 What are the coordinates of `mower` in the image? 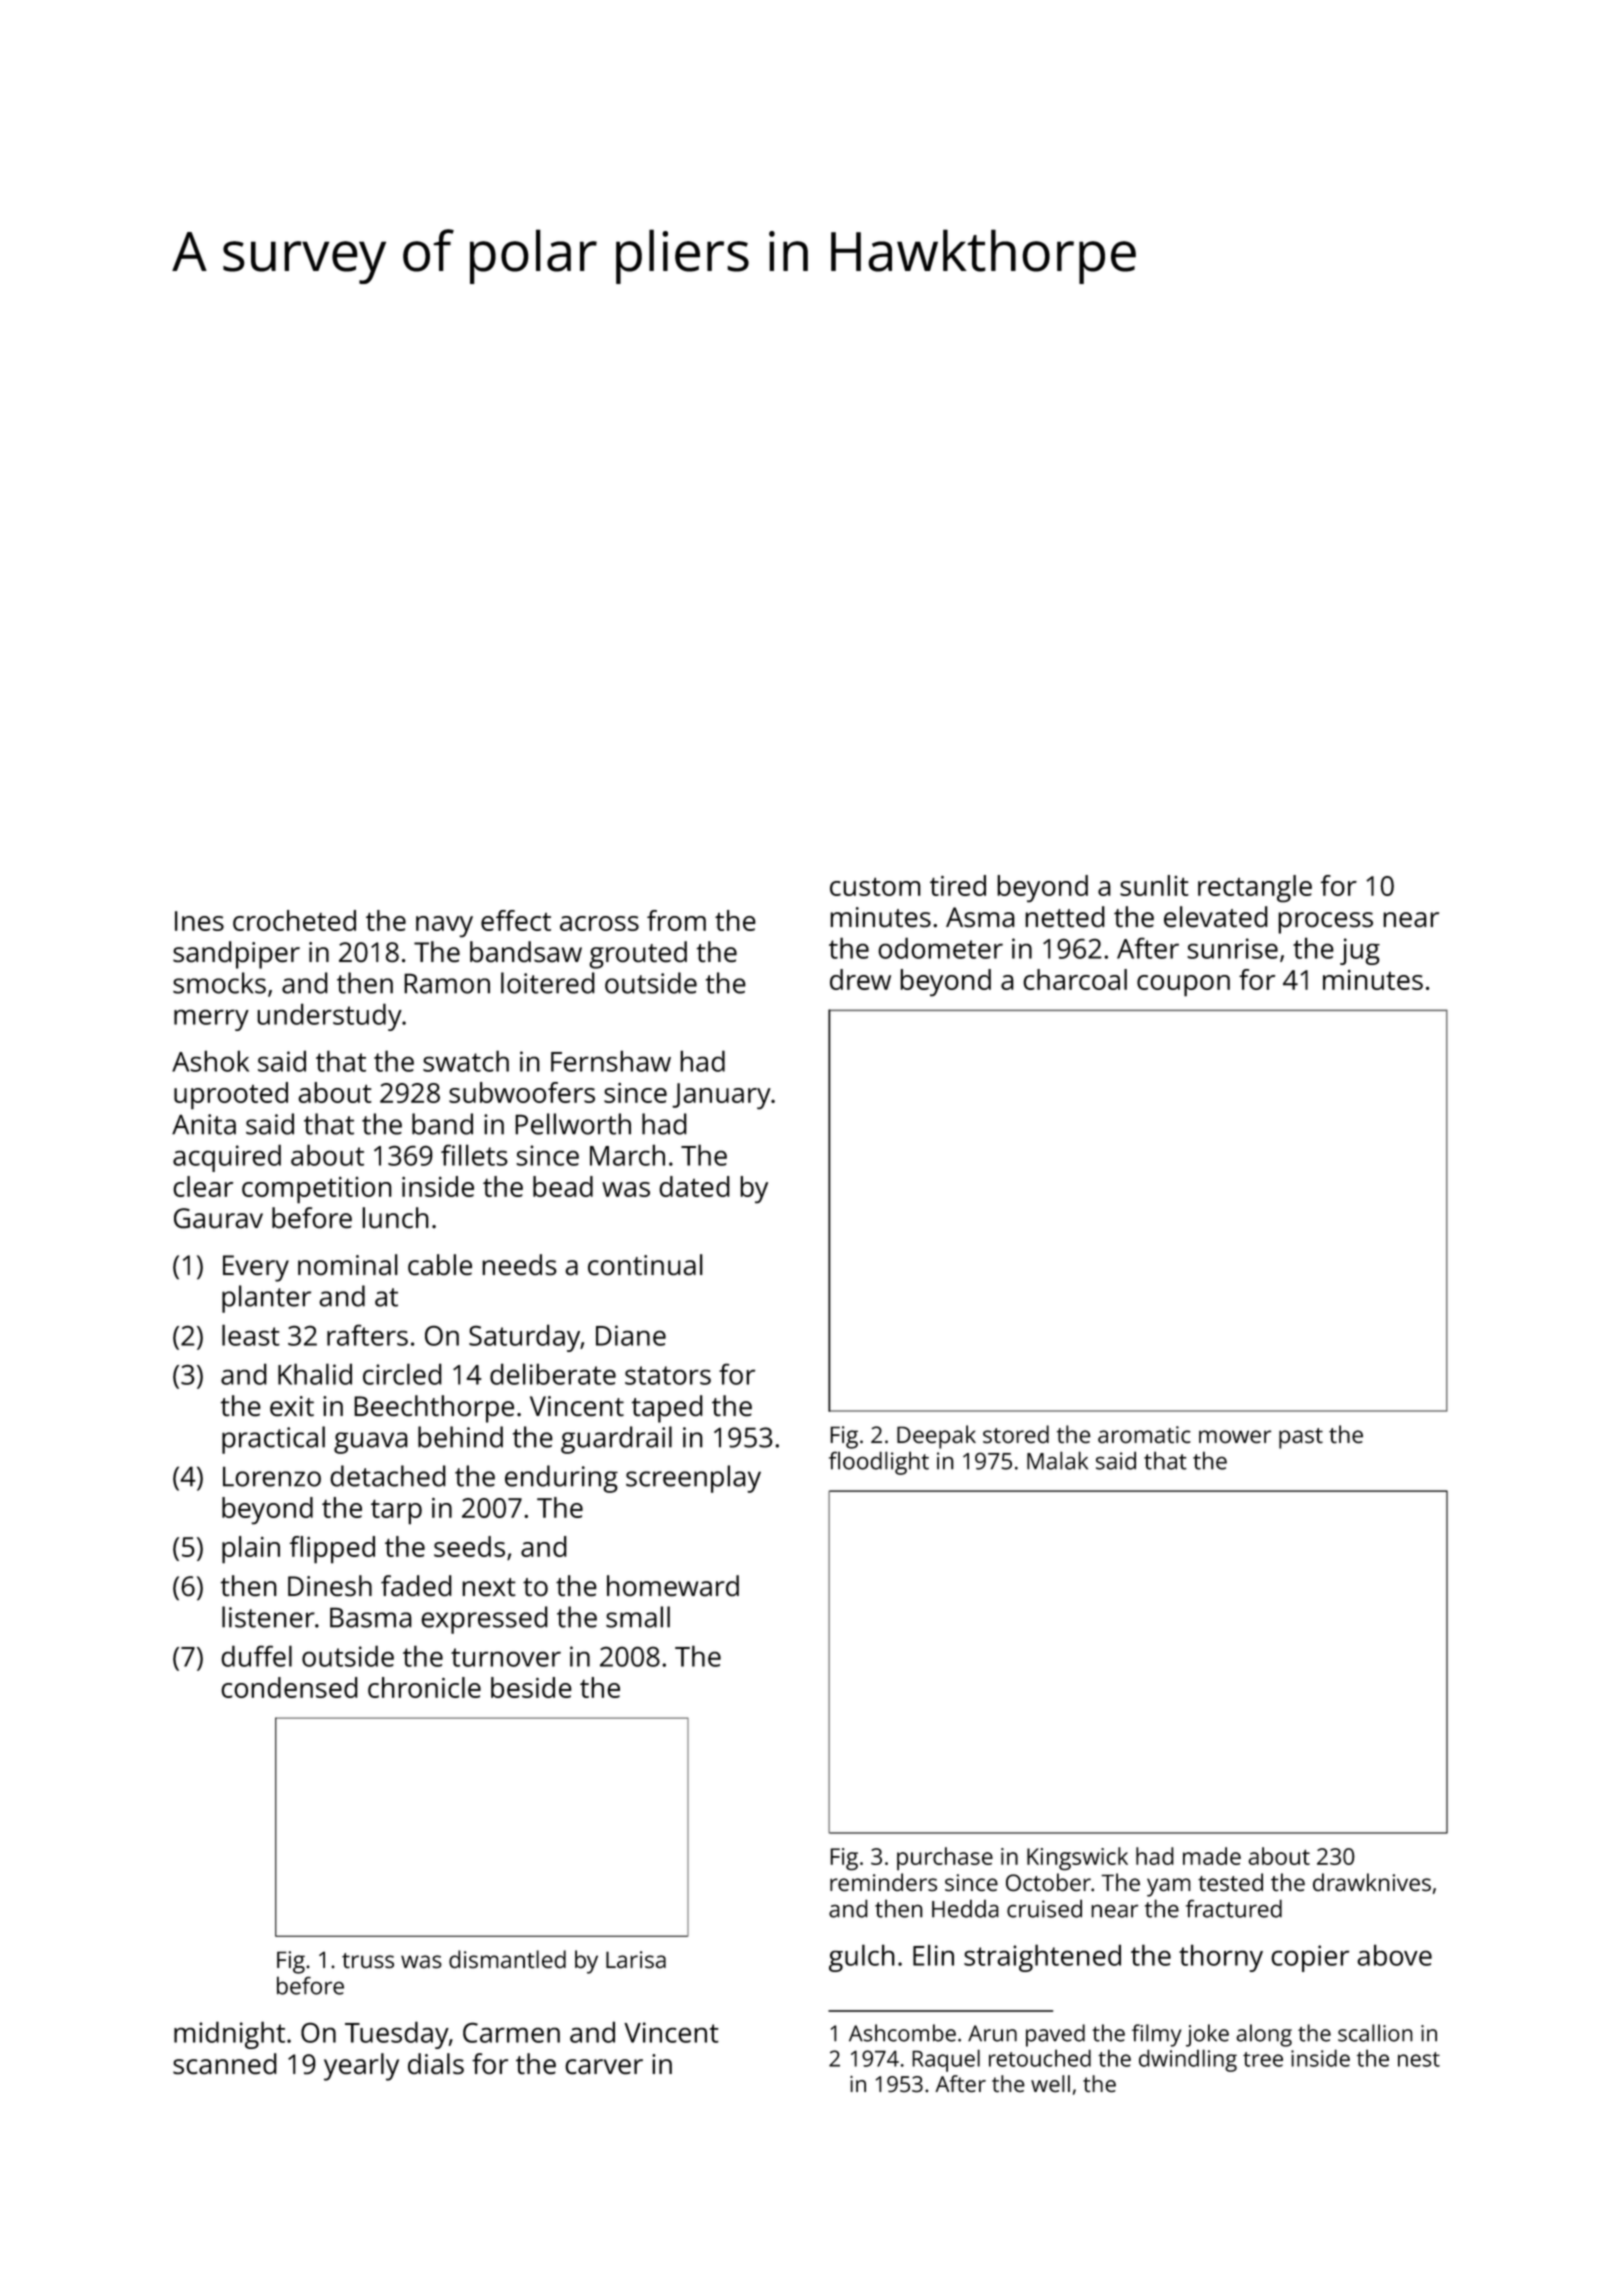 It's located at (1235, 1436).
